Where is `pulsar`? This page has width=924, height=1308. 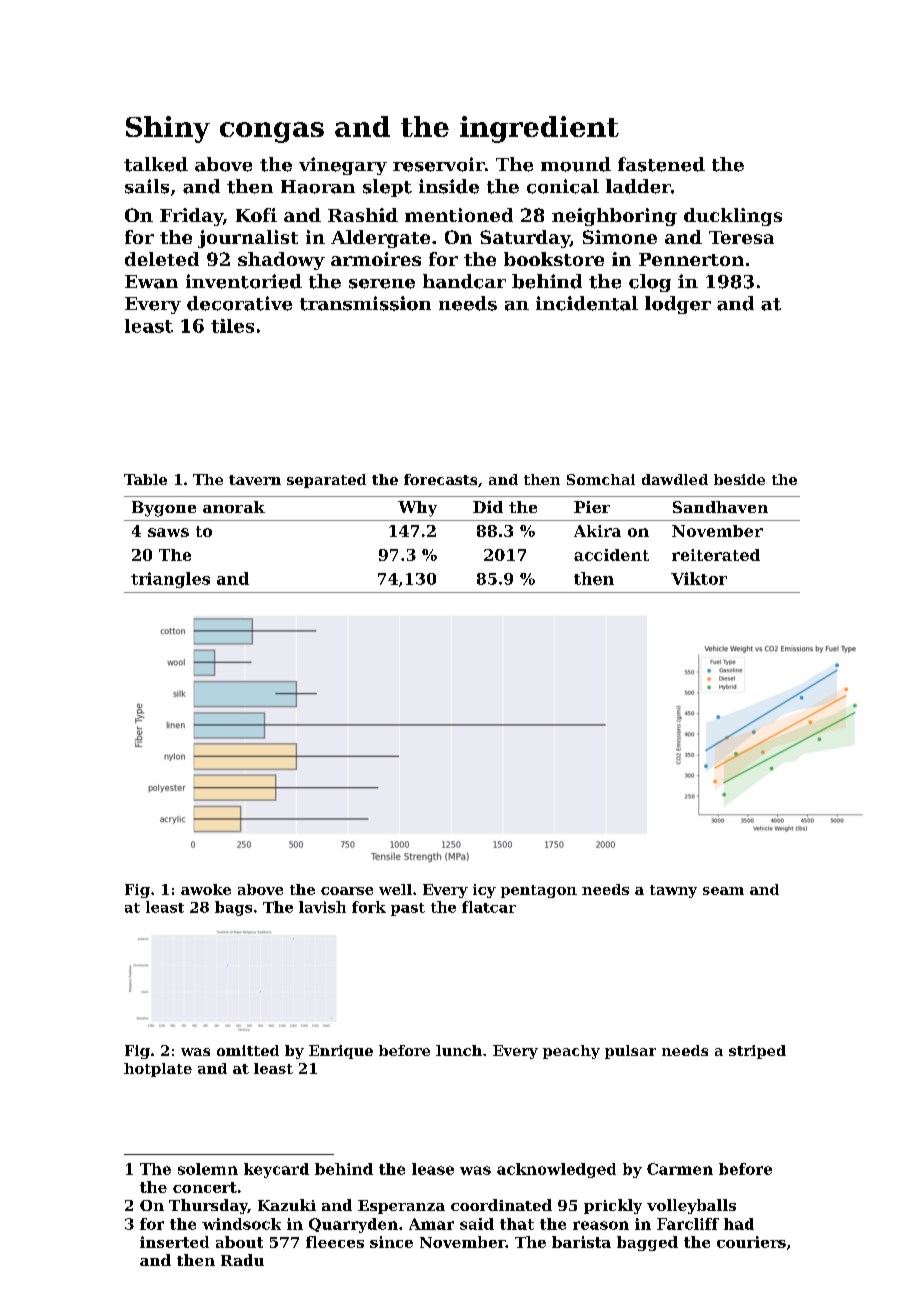
pulsar is located at coordinates (630, 1052).
